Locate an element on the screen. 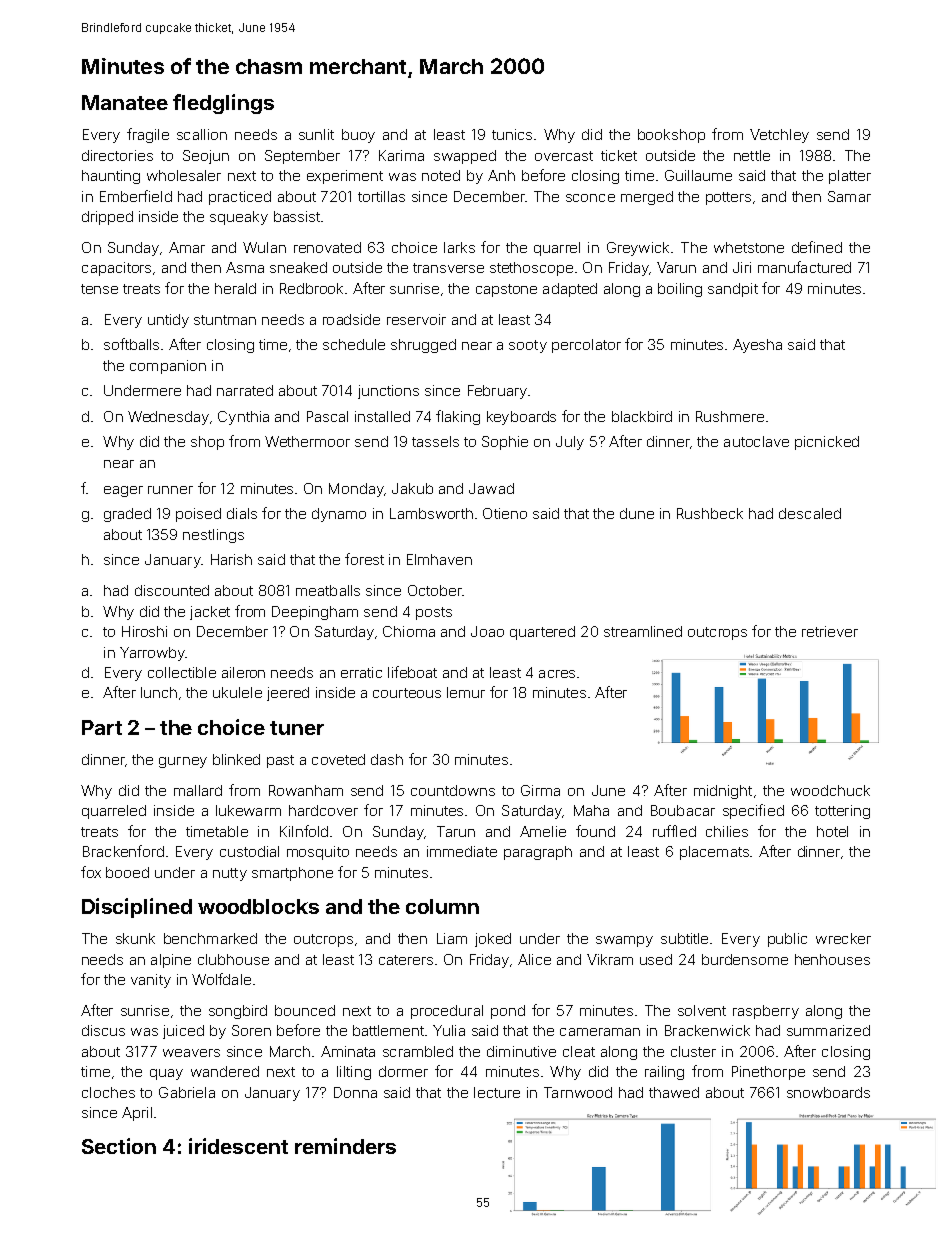 This screenshot has width=952, height=1233. Manatee is located at coordinates (125, 102).
